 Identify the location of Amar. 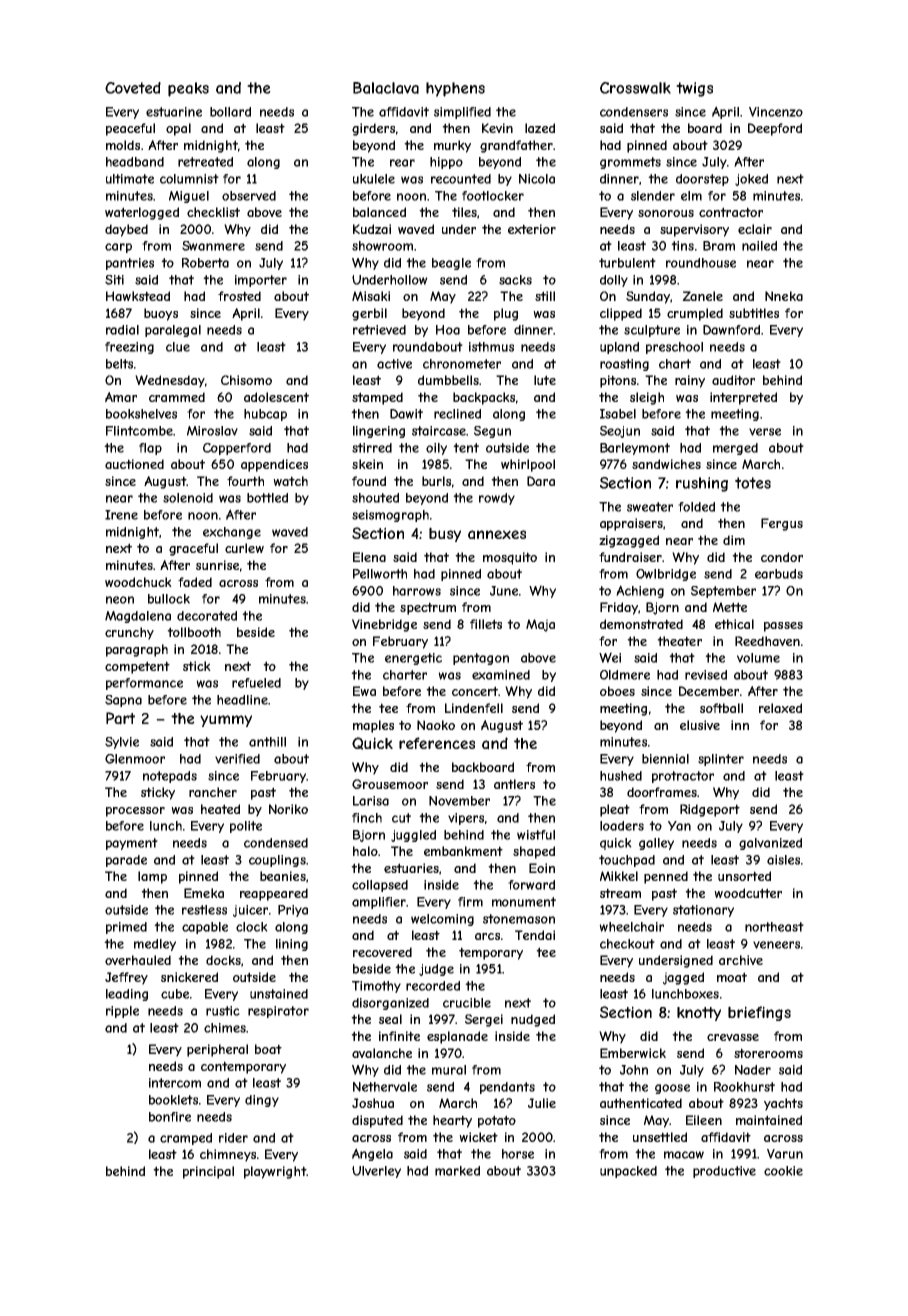
(121, 397).
